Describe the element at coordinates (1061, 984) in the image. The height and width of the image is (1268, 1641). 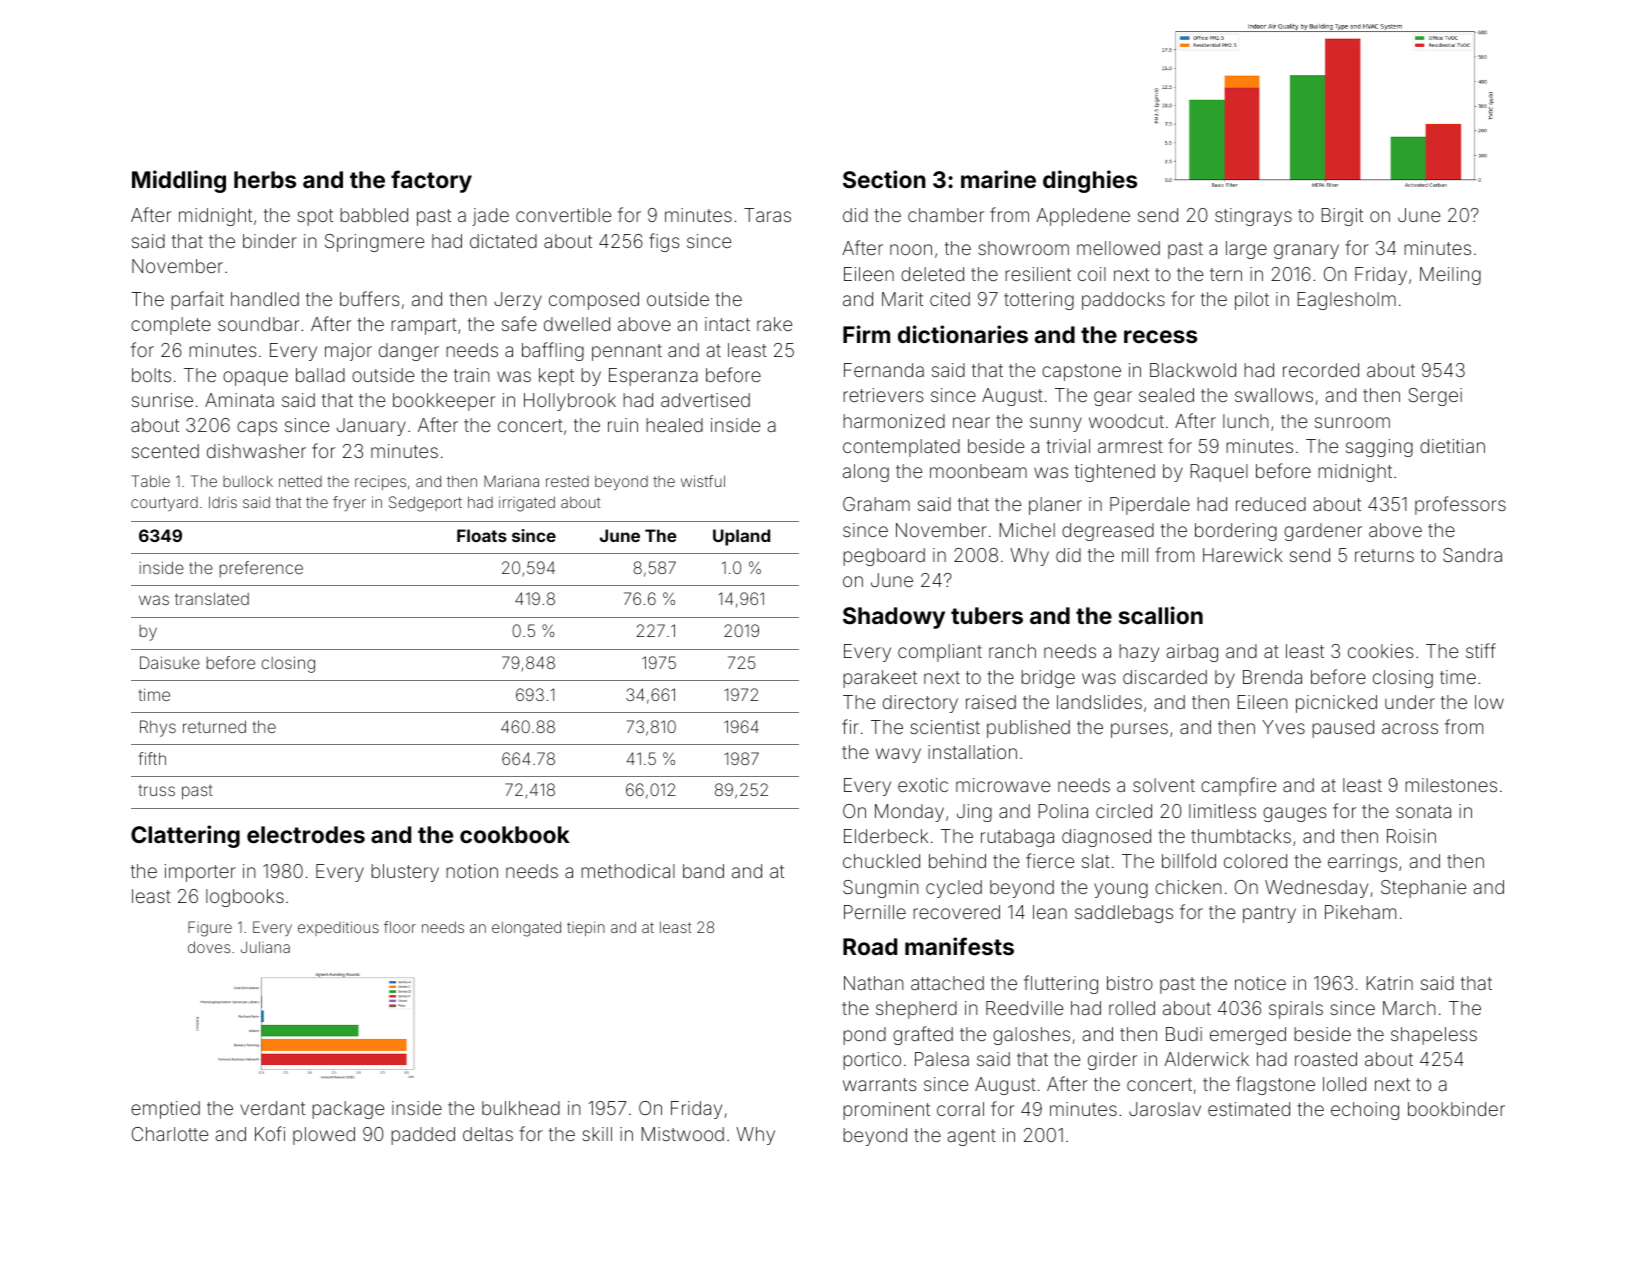
I see `fluttering` at that location.
